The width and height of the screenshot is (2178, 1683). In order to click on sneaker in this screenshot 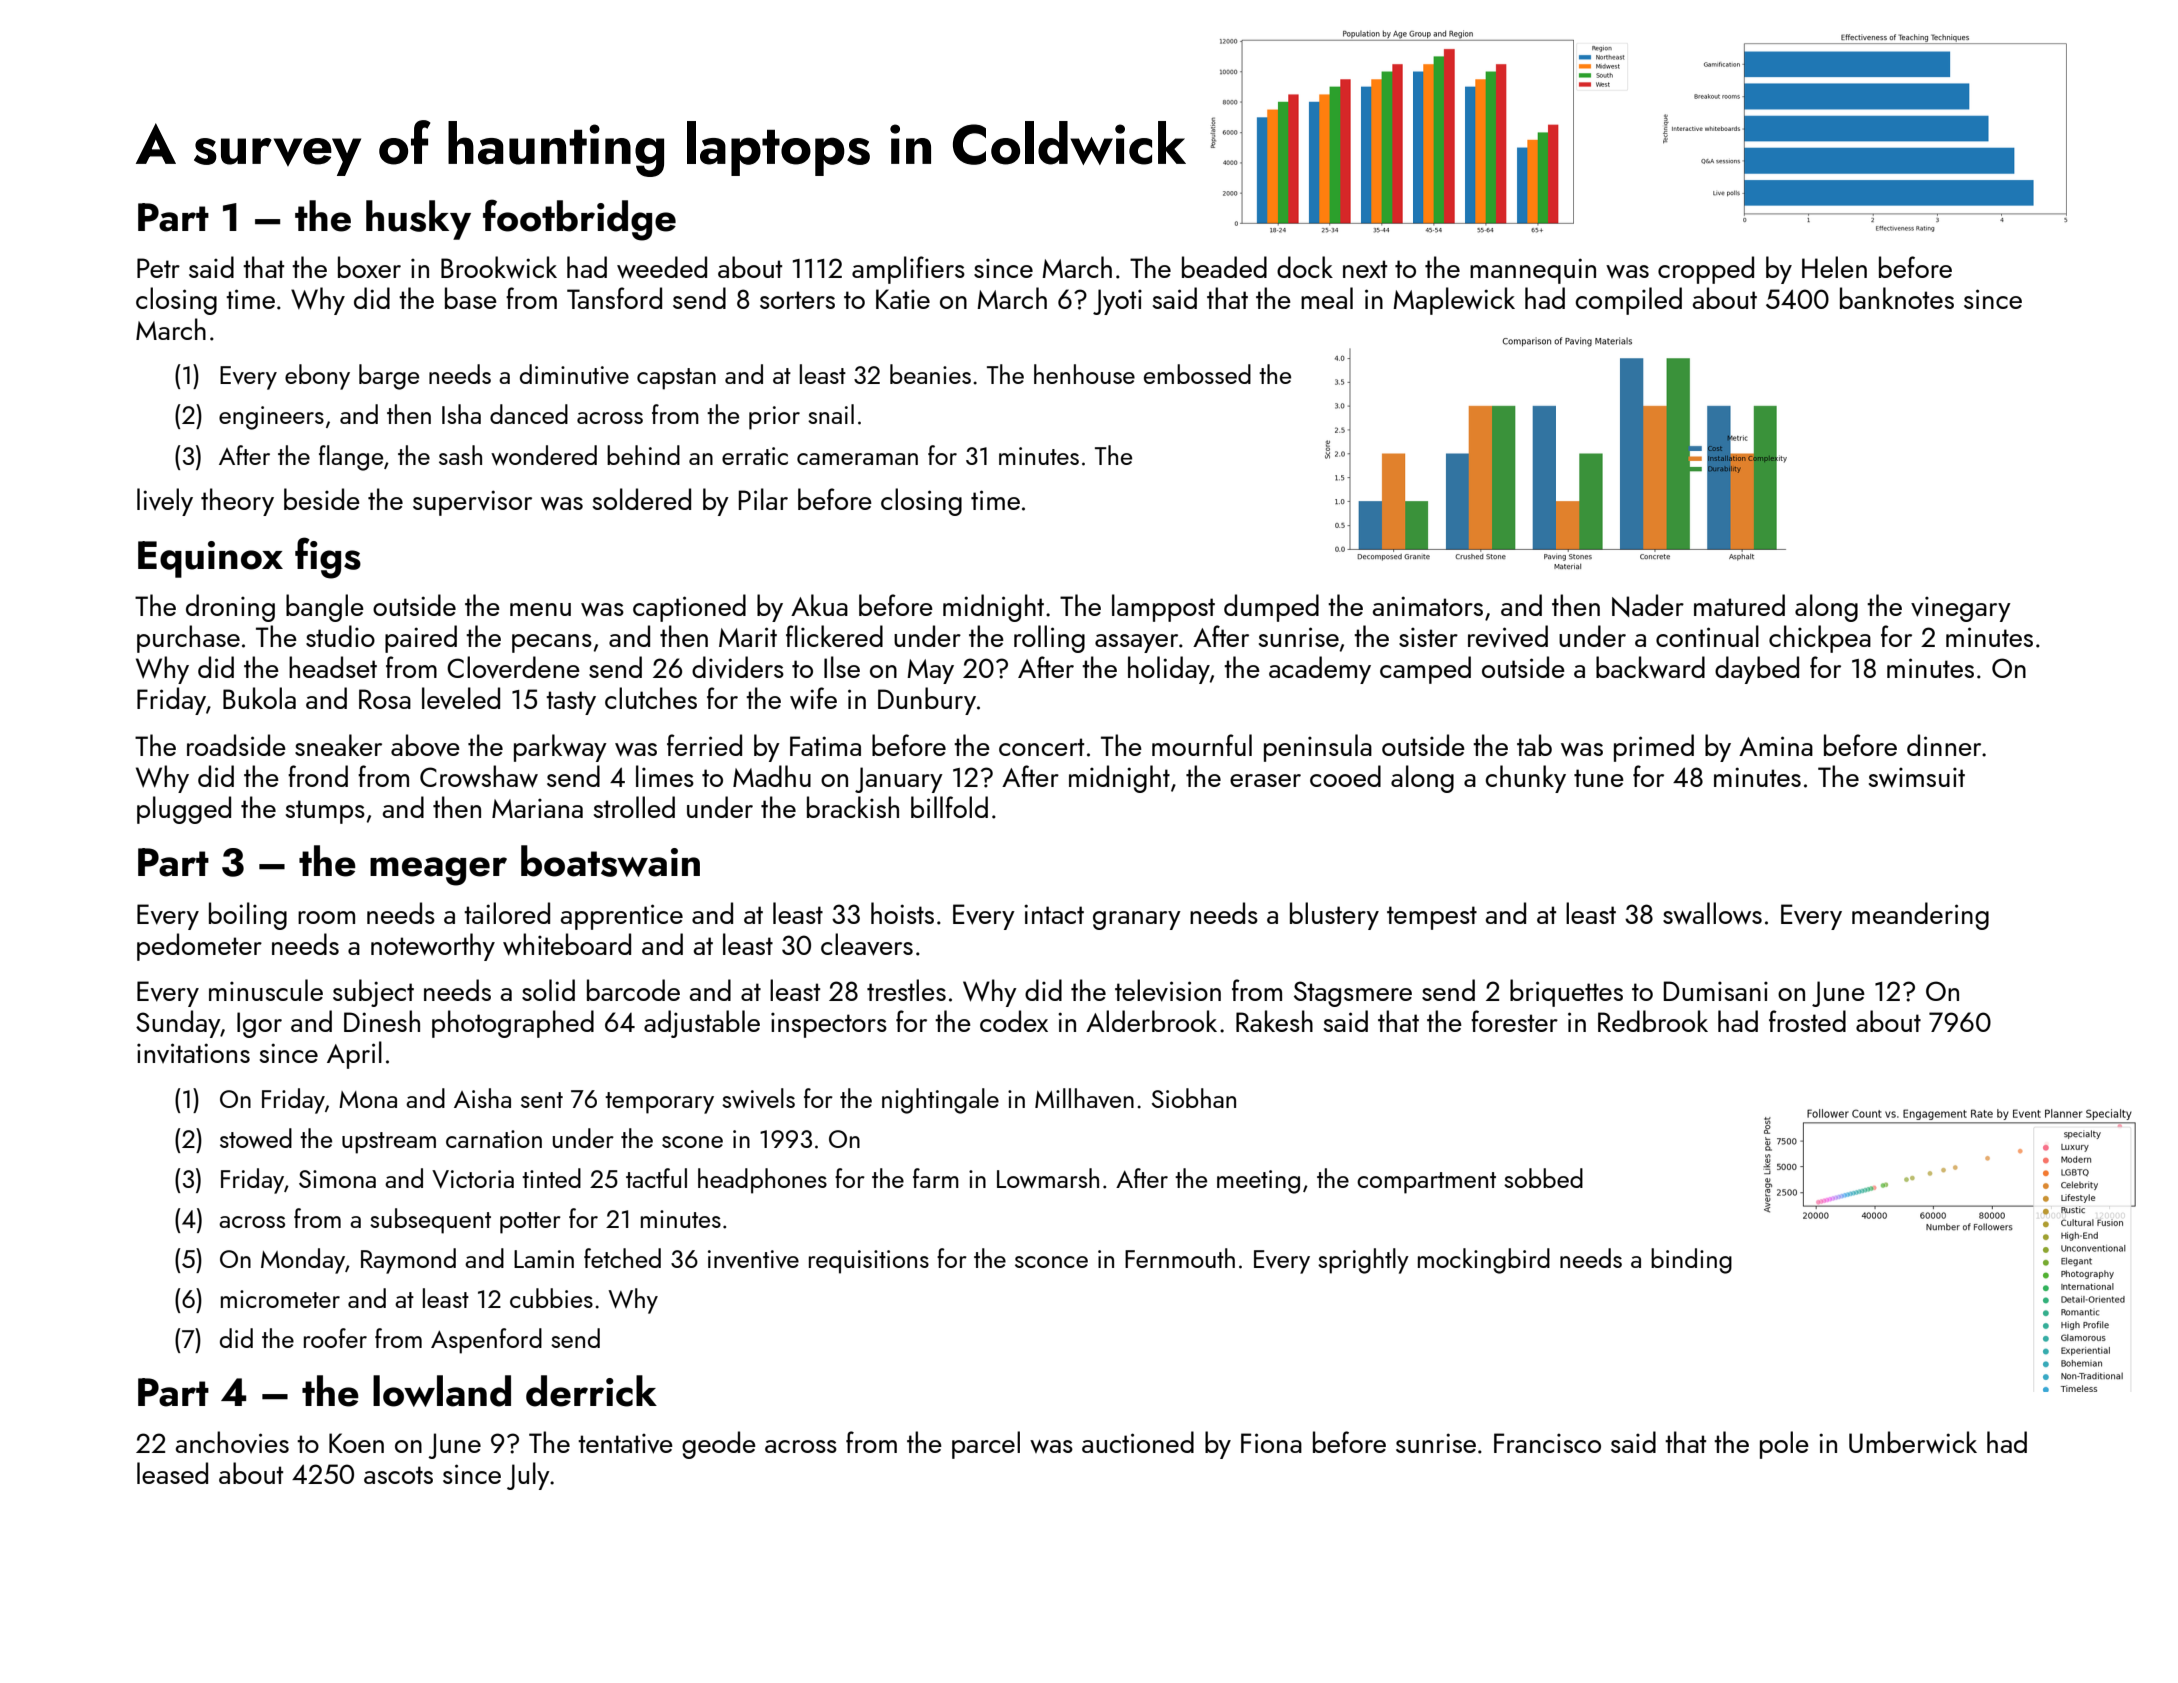, I will do `click(338, 745)`.
